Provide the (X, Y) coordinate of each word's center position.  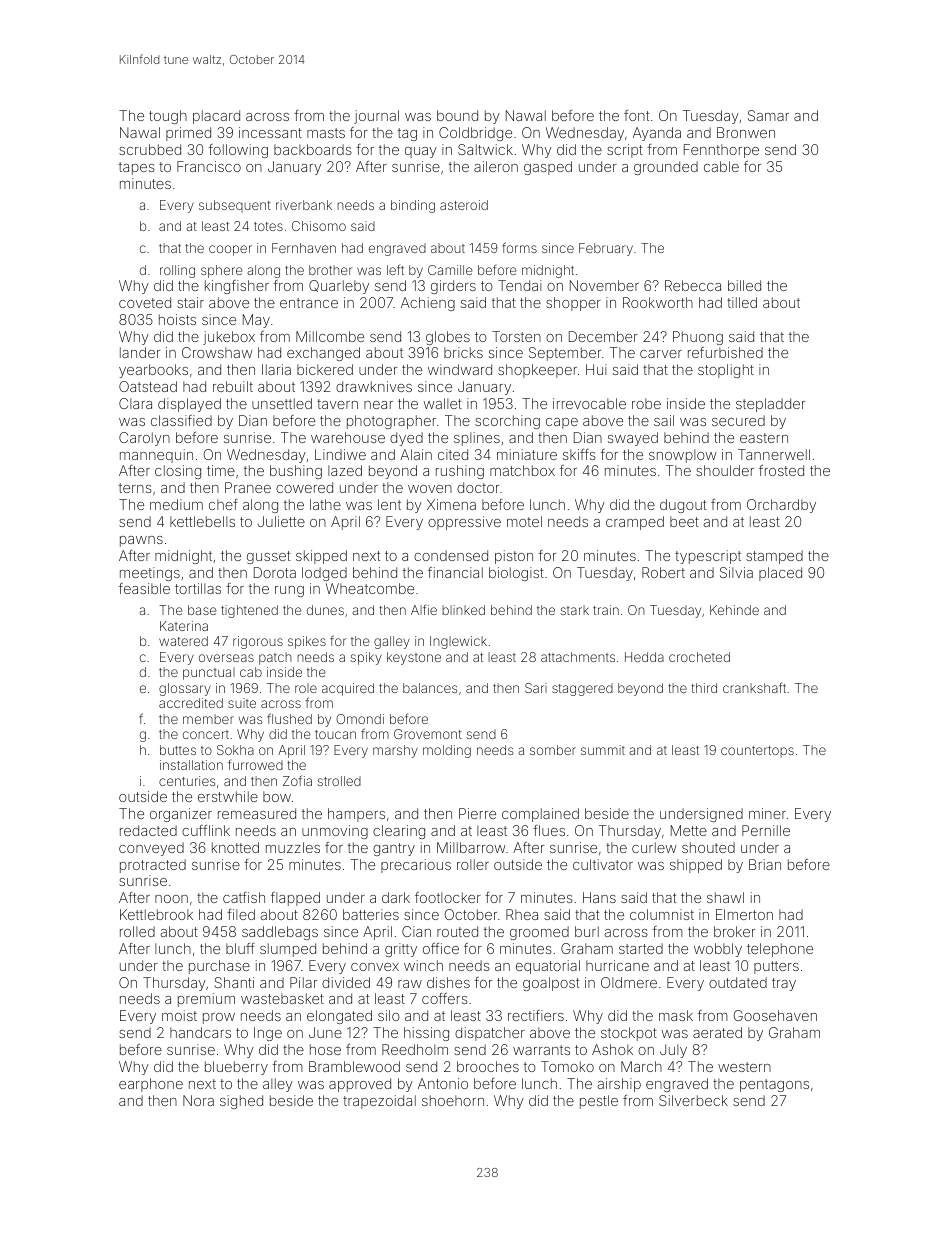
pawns (141, 541)
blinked (463, 610)
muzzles (293, 847)
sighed (241, 1102)
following (238, 151)
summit (603, 750)
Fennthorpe (721, 151)
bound (457, 115)
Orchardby (781, 506)
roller (473, 864)
